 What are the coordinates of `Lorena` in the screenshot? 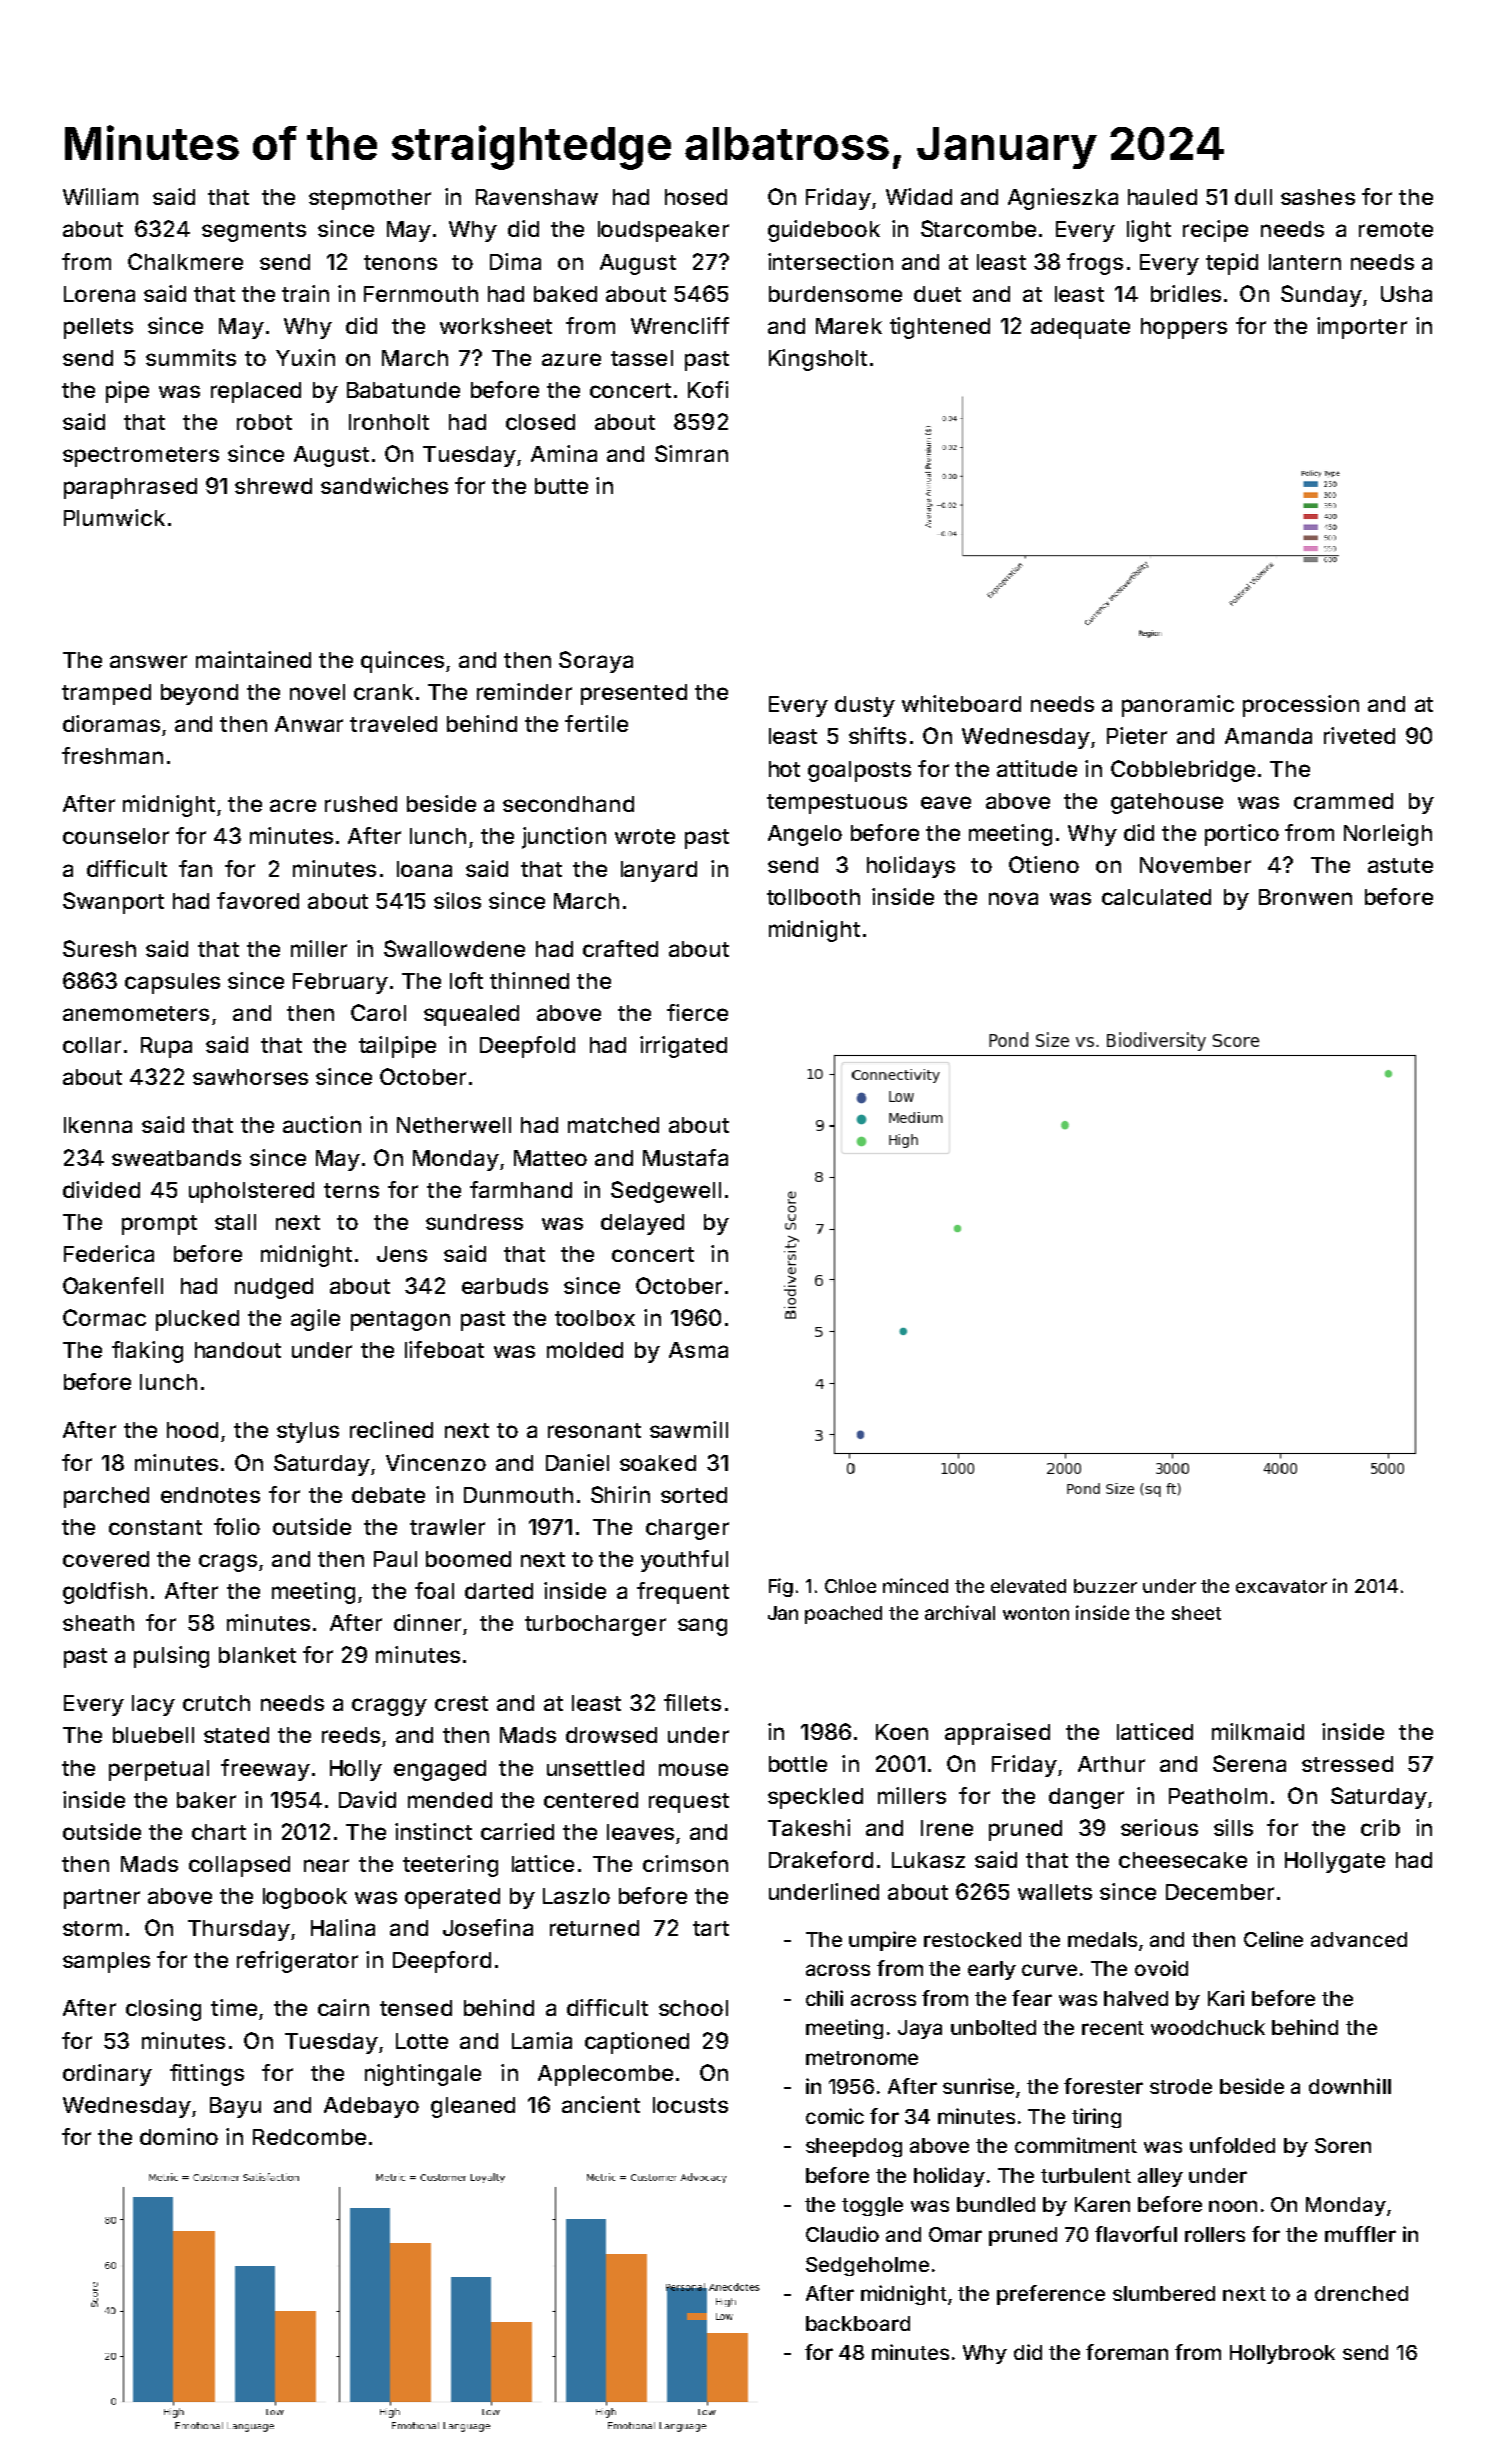 It's located at (99, 294).
